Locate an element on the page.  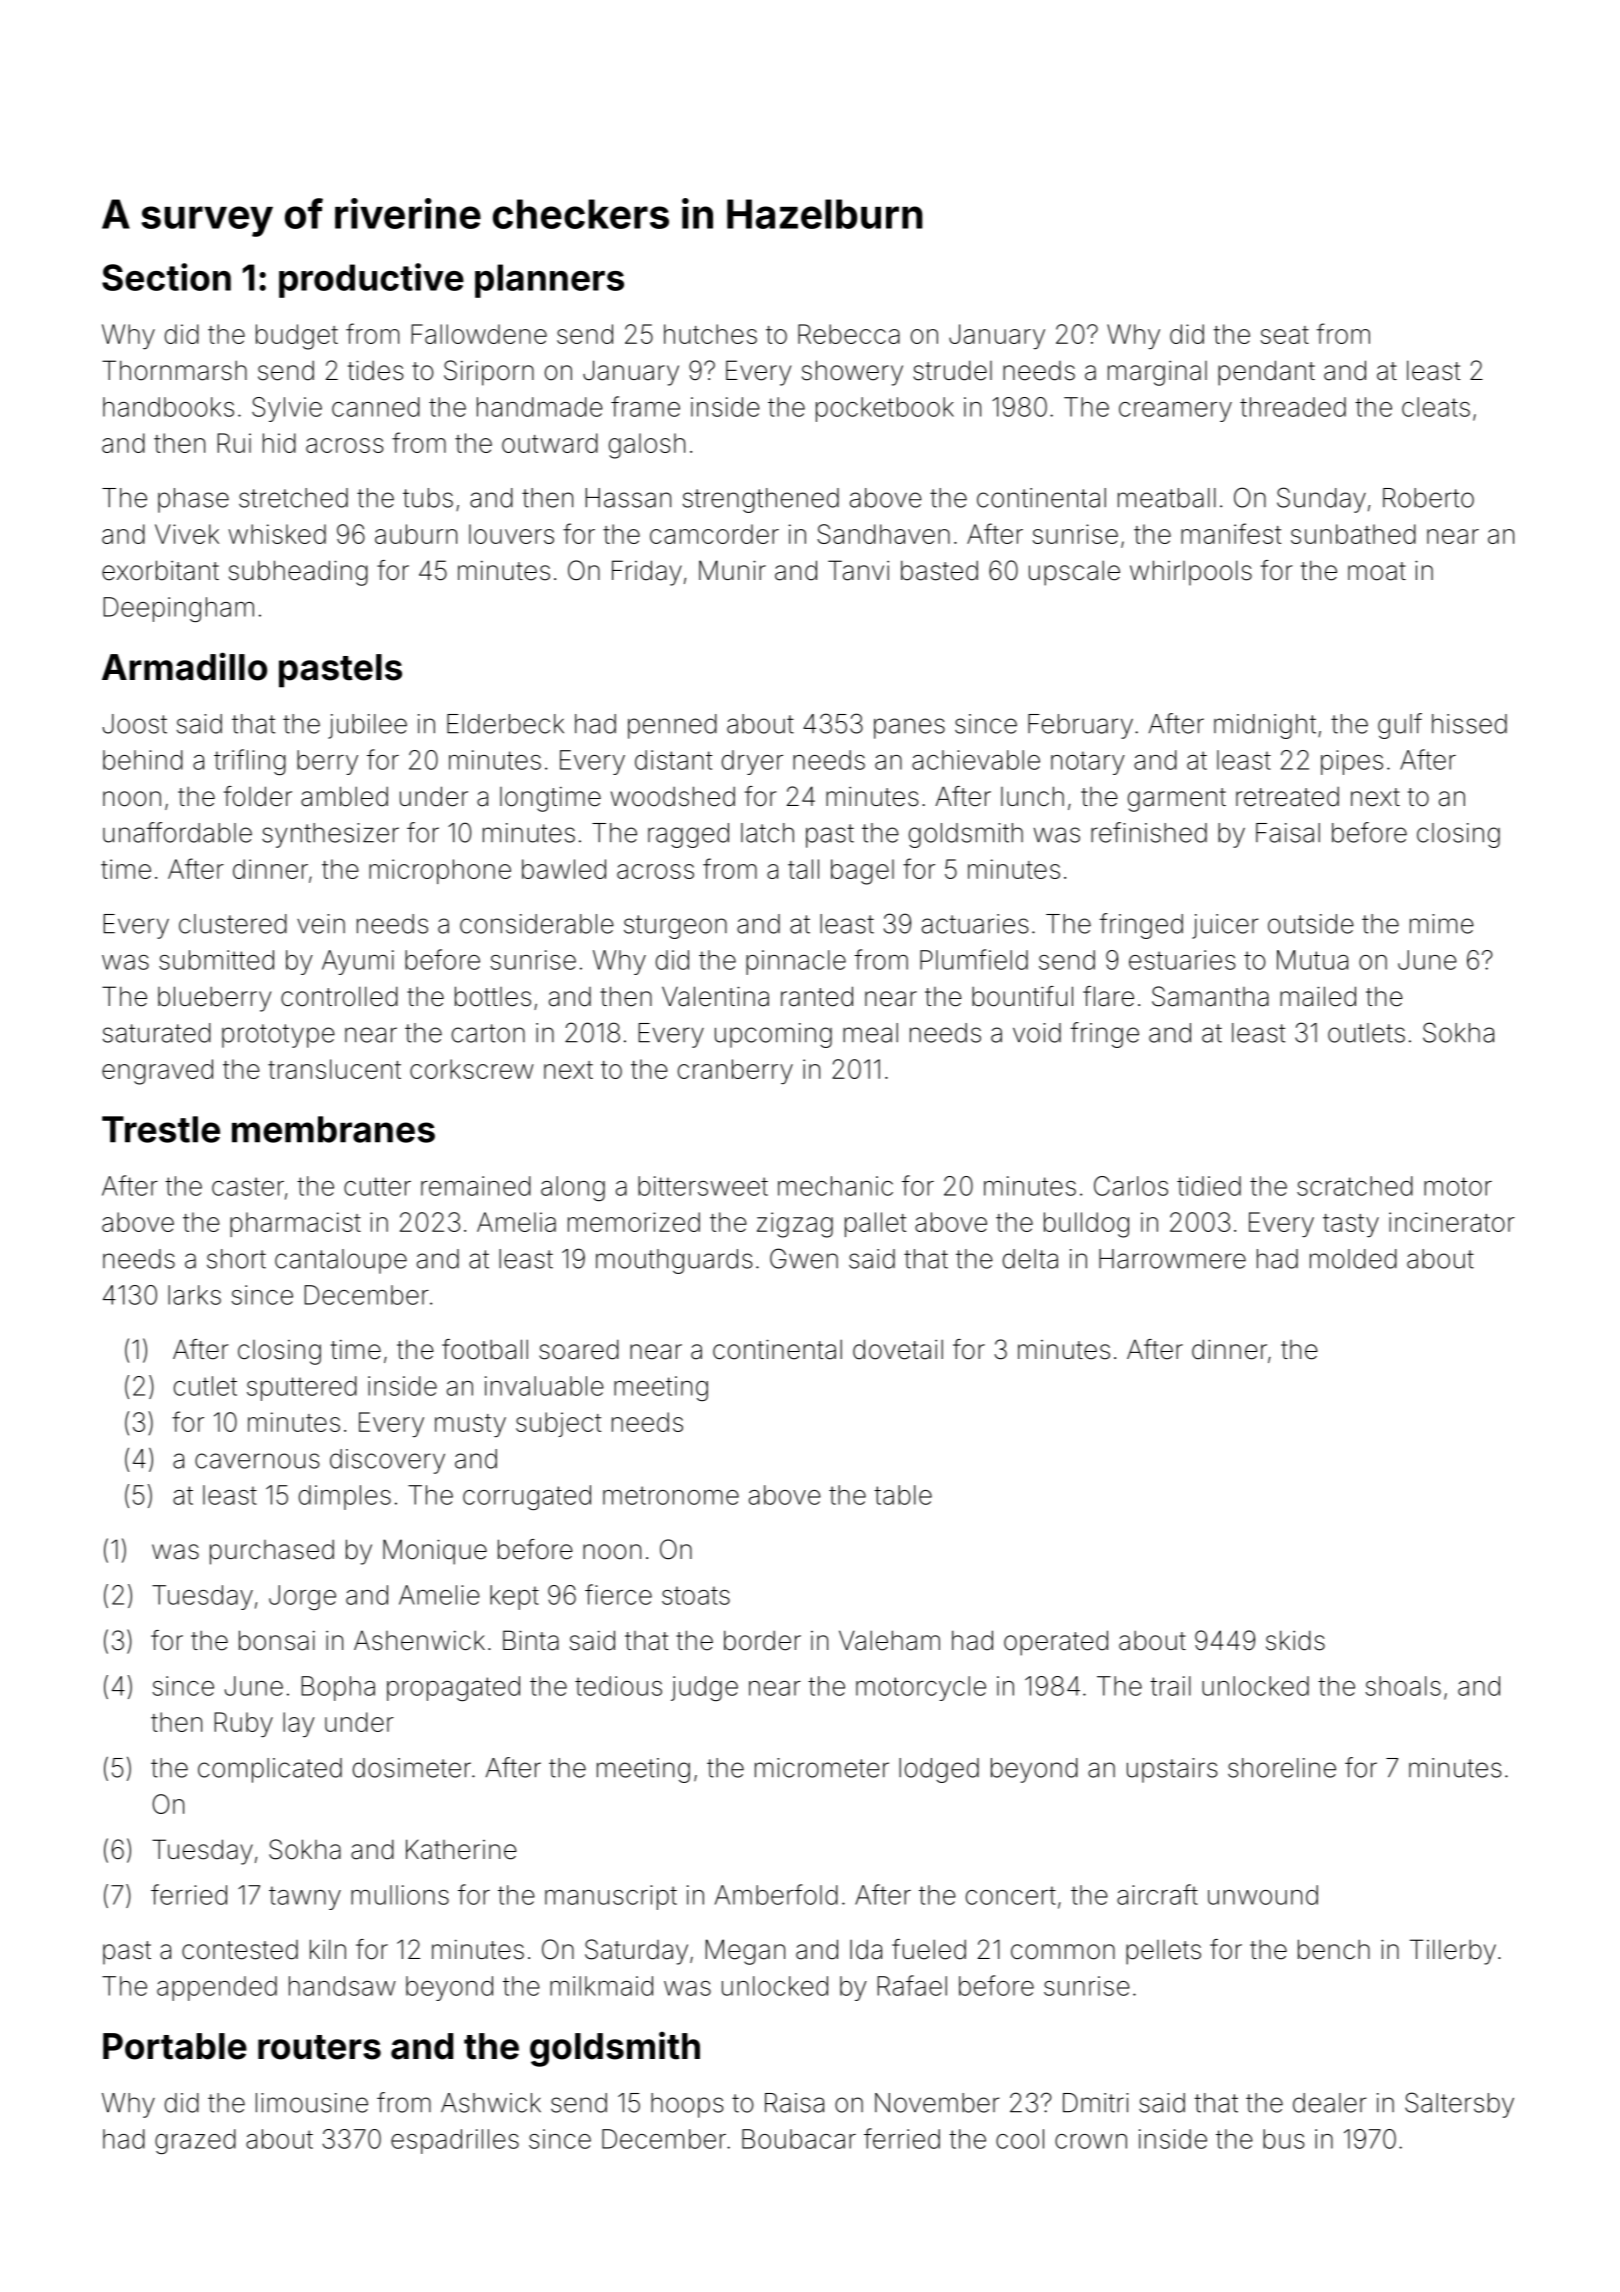
skids is located at coordinates (1295, 1640).
